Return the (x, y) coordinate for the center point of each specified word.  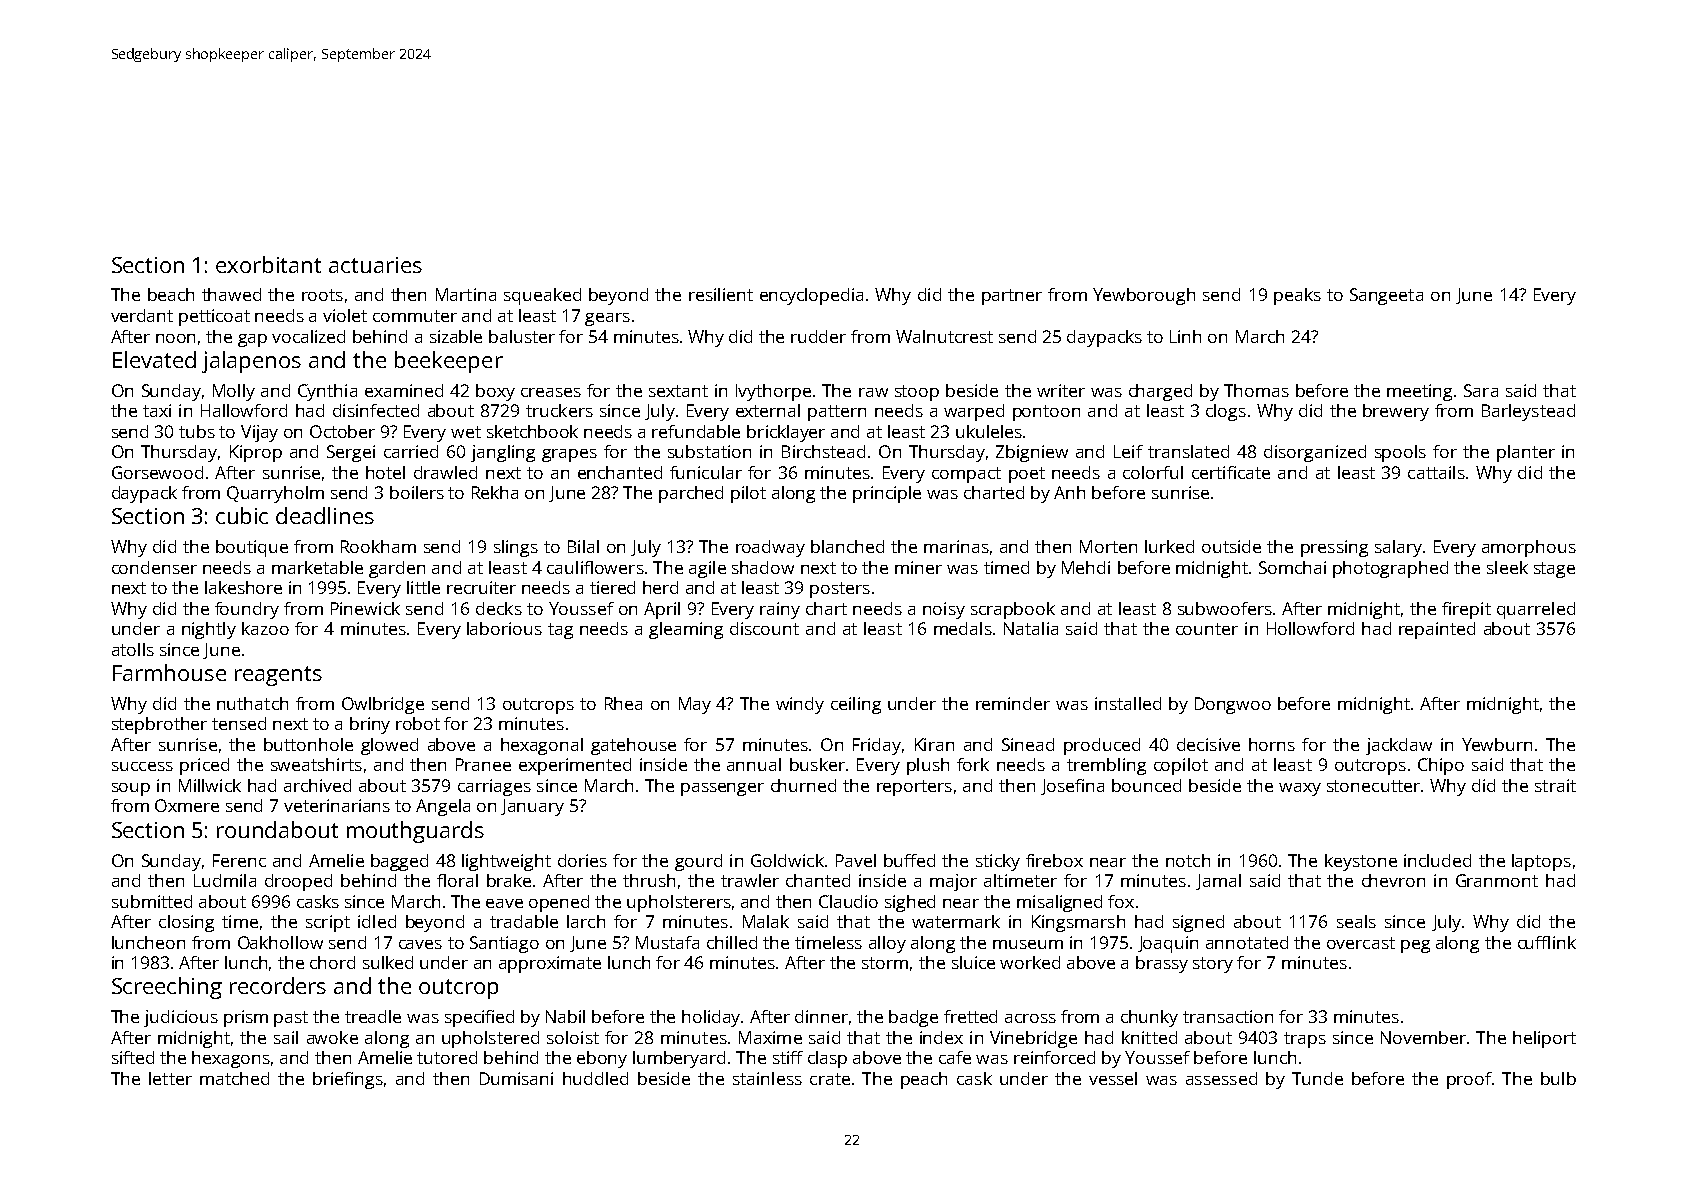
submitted (152, 901)
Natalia (1031, 628)
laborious (504, 628)
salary (1398, 548)
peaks (1297, 296)
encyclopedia (811, 296)
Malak (766, 921)
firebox (1054, 860)
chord (332, 962)
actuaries (375, 265)
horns (1272, 744)
